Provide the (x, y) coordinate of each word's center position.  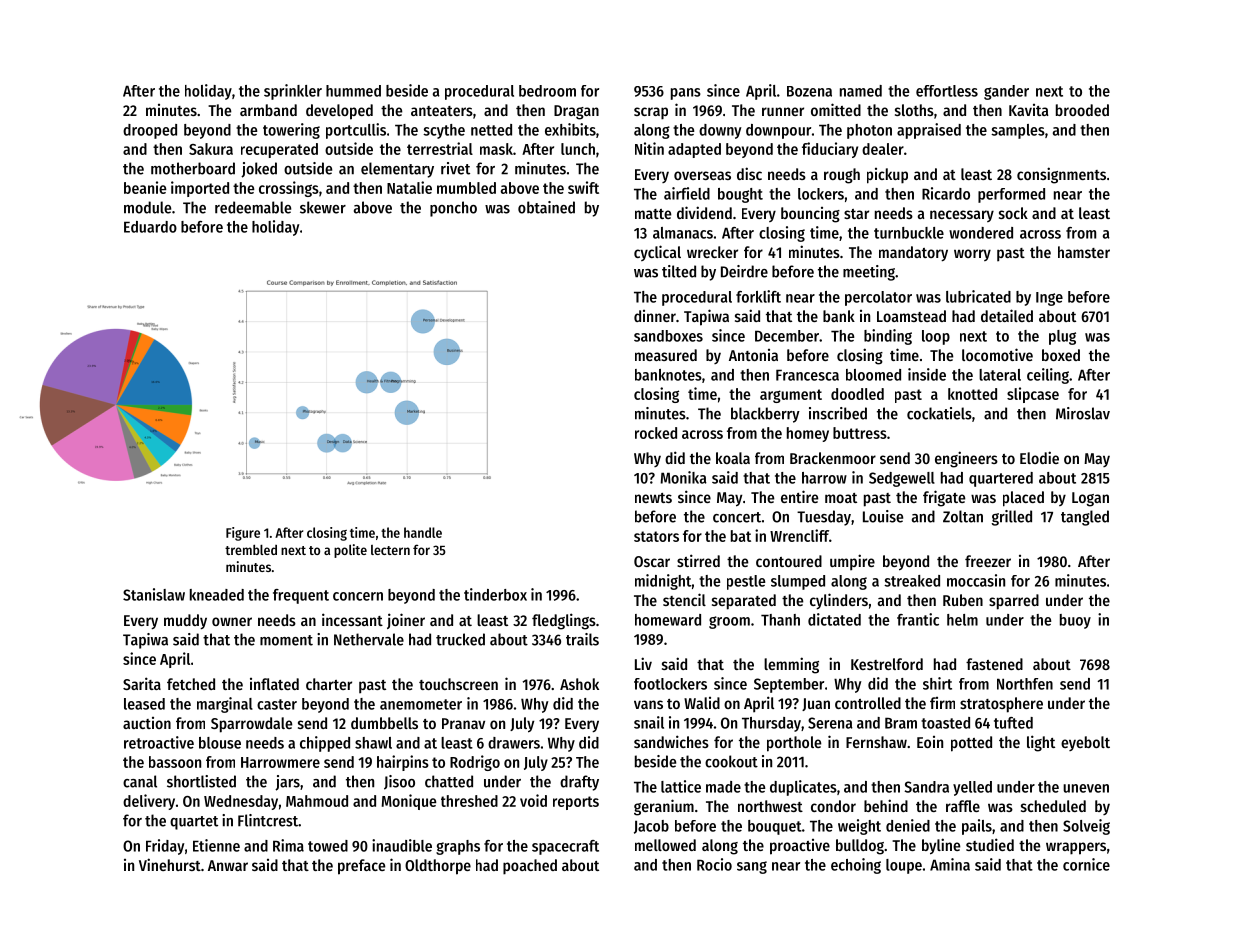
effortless (947, 91)
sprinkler (293, 92)
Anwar (228, 865)
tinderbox (495, 594)
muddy (185, 622)
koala (733, 458)
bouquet (775, 827)
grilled (1012, 518)
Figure (243, 534)
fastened (994, 664)
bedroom (547, 91)
